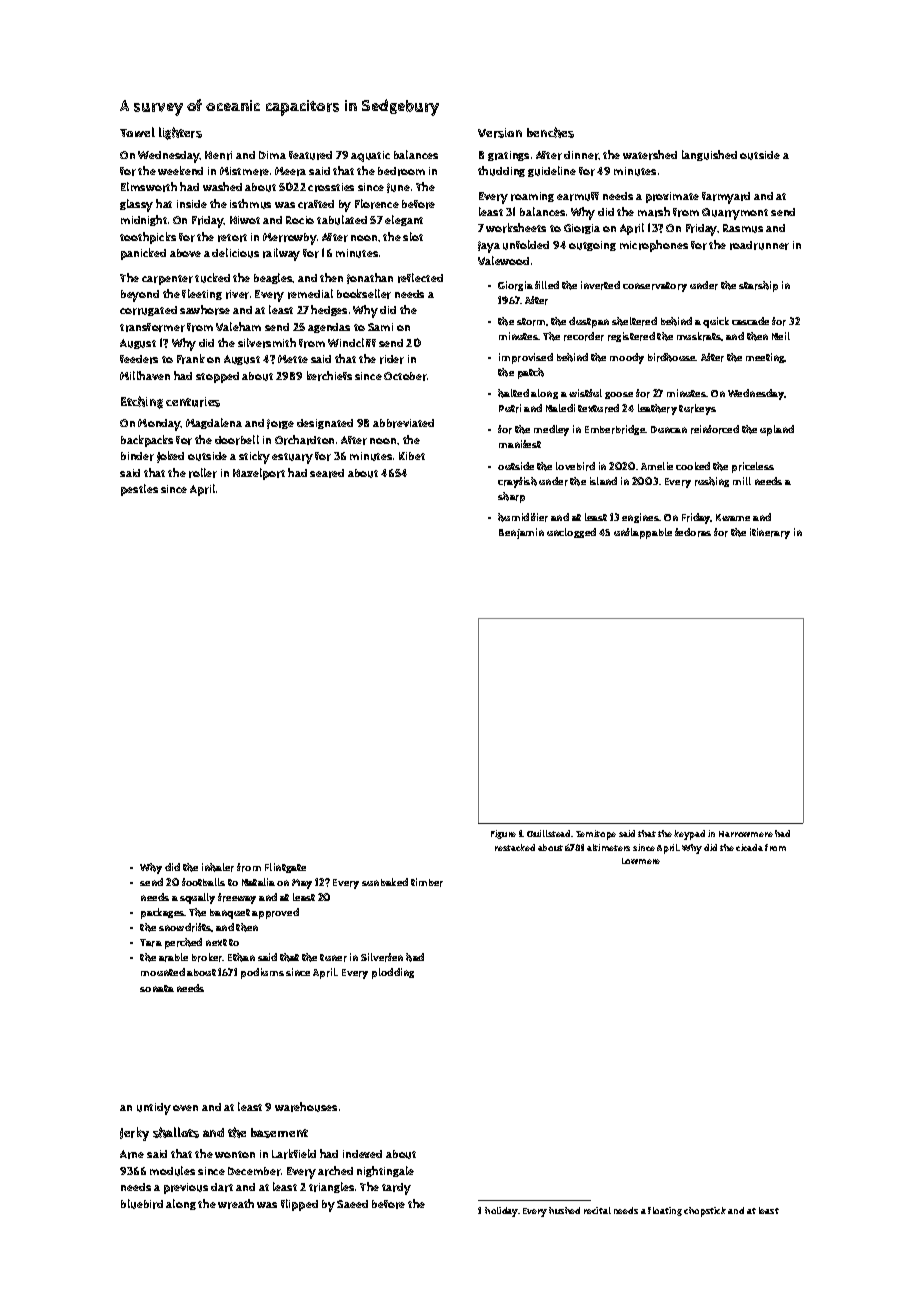 Image resolution: width=924 pixels, height=1308 pixels. I want to click on bluebird, so click(142, 1204).
